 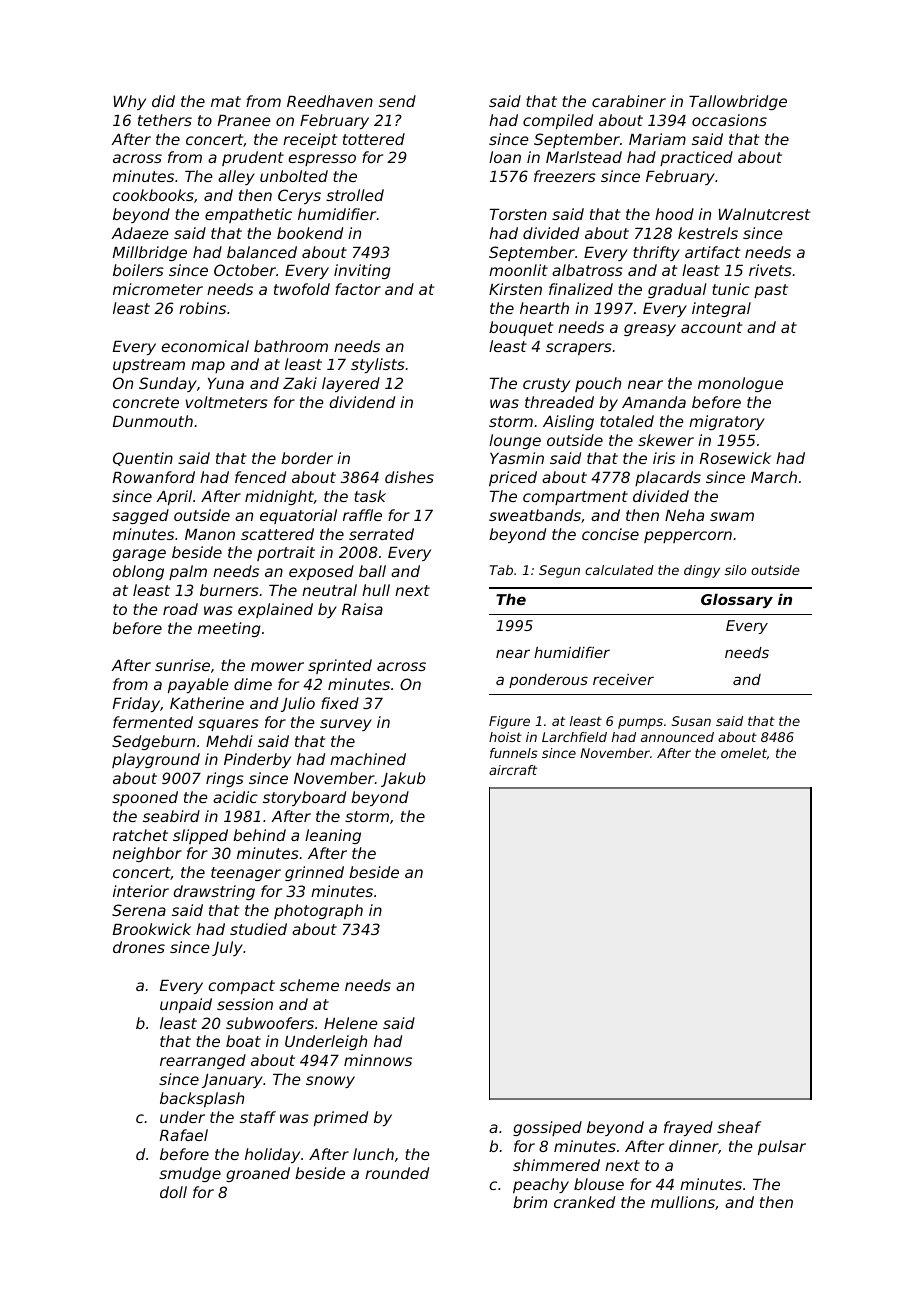 I want to click on dividend, so click(x=362, y=402).
